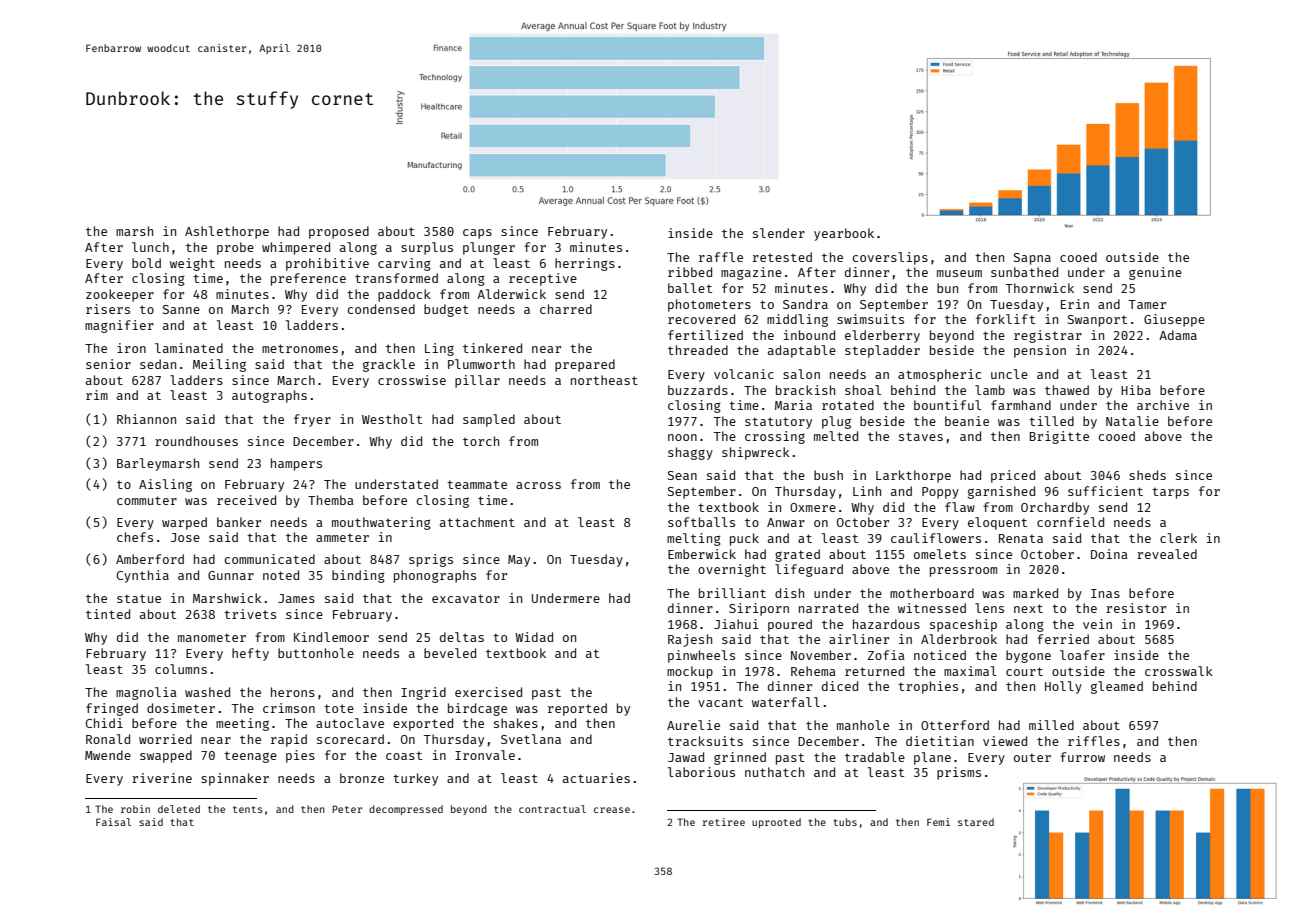 The image size is (1308, 924). What do you see at coordinates (227, 232) in the image?
I see `Ashlethorpe` at bounding box center [227, 232].
